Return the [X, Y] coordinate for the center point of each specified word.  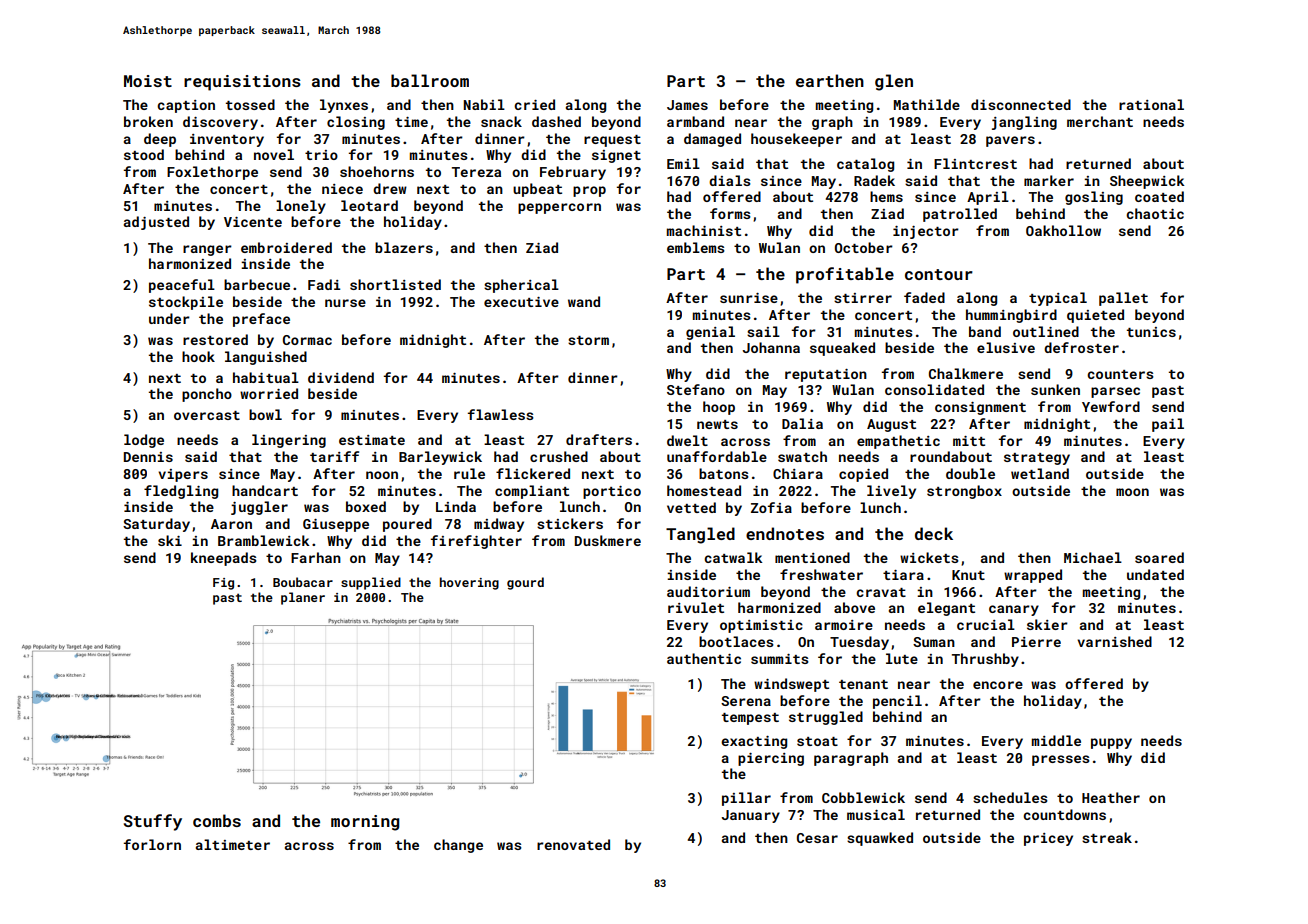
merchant [1100, 121]
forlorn [152, 844]
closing [356, 123]
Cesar [817, 838]
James [687, 105]
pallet [1123, 299]
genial [710, 333]
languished [266, 358]
